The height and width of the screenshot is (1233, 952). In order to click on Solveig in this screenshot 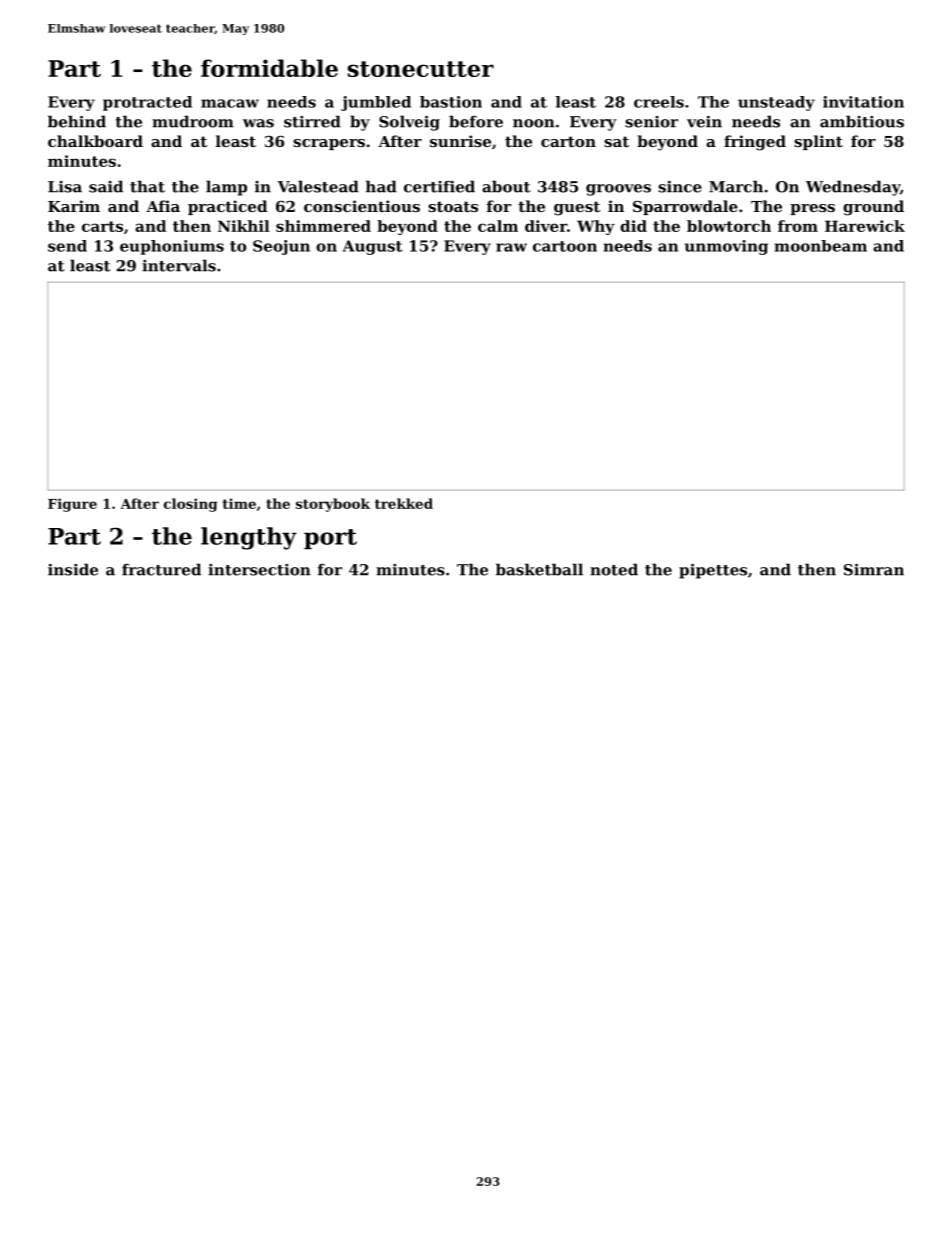, I will do `click(409, 123)`.
